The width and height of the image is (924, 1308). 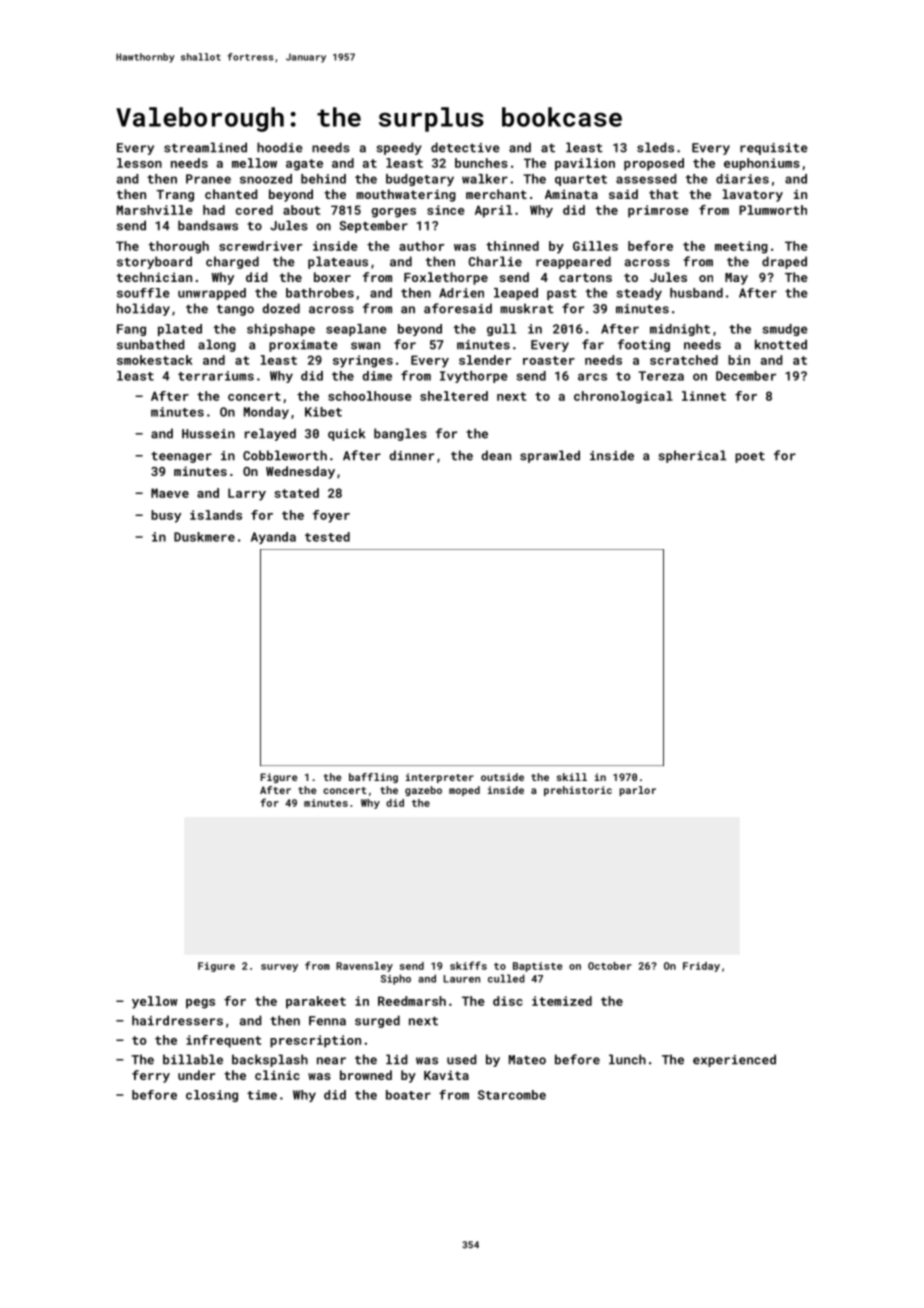 I want to click on gorges, so click(x=393, y=213).
